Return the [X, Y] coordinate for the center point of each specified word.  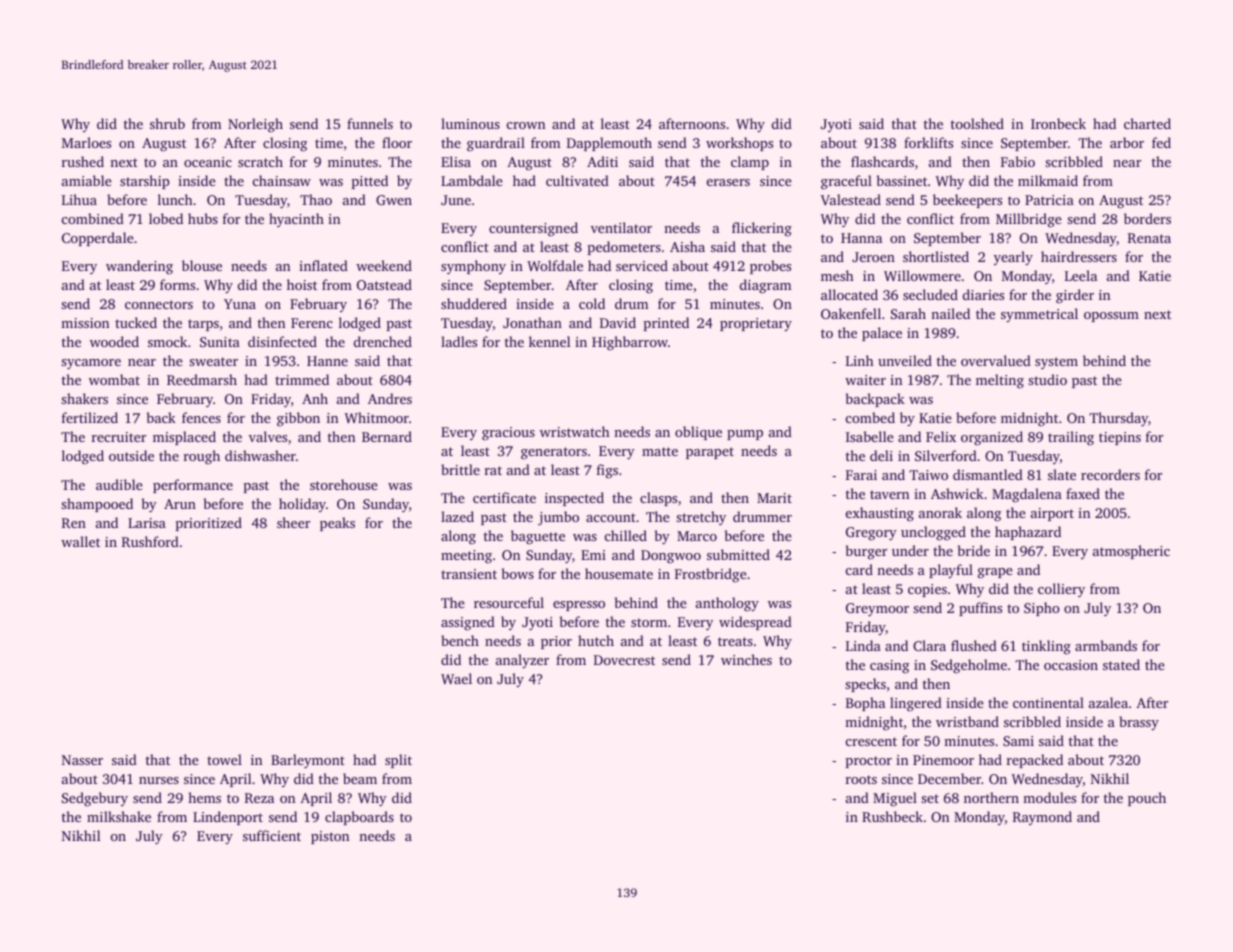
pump [745, 435]
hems [204, 797]
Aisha [687, 246]
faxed [1083, 493]
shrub [167, 123]
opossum [1111, 317]
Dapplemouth [609, 144]
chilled [626, 535]
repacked [1035, 761]
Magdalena [1027, 495]
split [398, 761]
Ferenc [312, 323]
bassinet [902, 180]
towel [224, 759]
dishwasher [260, 455]
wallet [80, 541]
